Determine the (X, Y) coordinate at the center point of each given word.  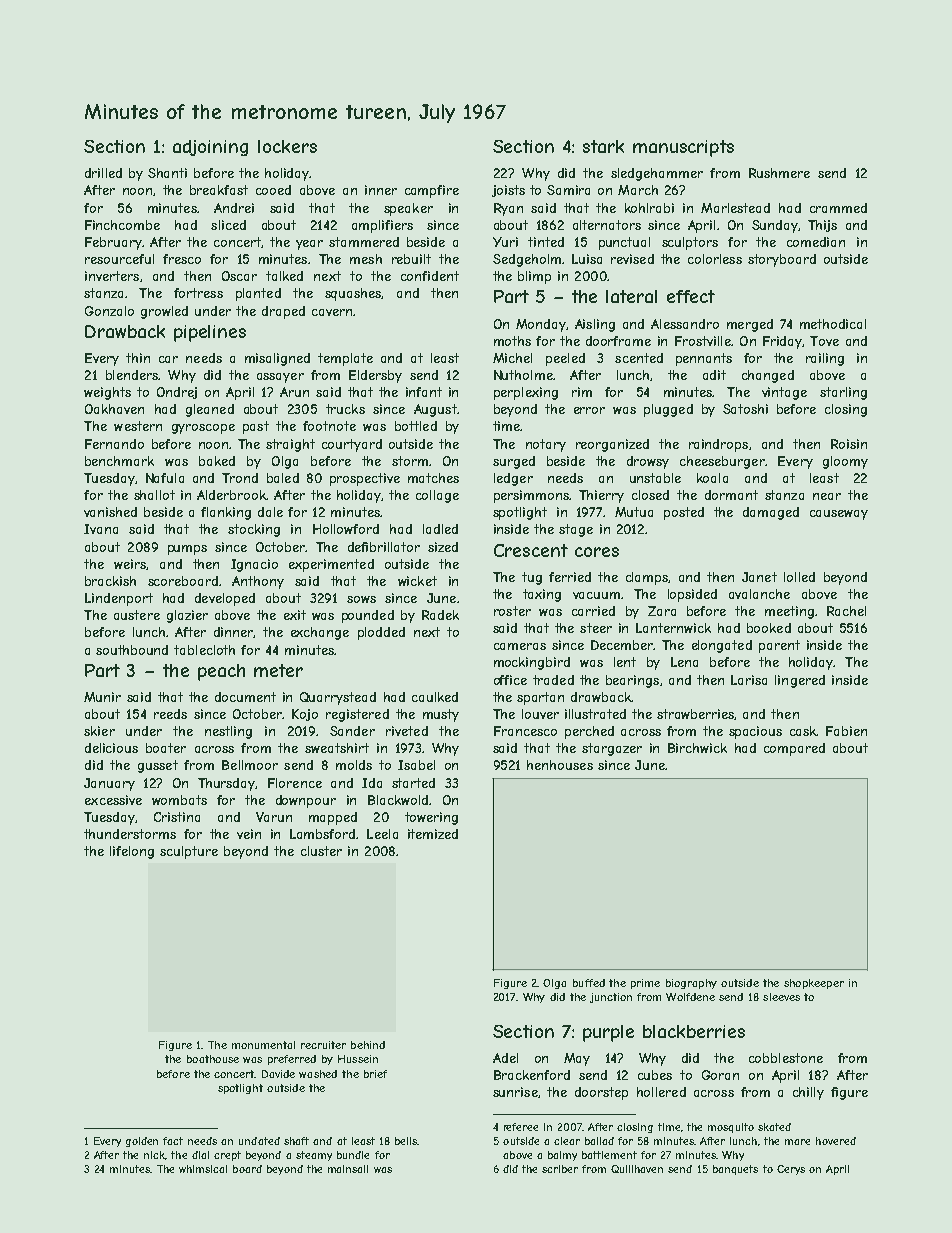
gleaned (210, 410)
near (827, 496)
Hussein (358, 1059)
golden (142, 1142)
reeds (170, 714)
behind (368, 1045)
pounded (368, 616)
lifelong (132, 852)
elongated (722, 646)
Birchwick (697, 748)
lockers (287, 146)
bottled (416, 426)
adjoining (210, 148)
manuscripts (683, 148)
